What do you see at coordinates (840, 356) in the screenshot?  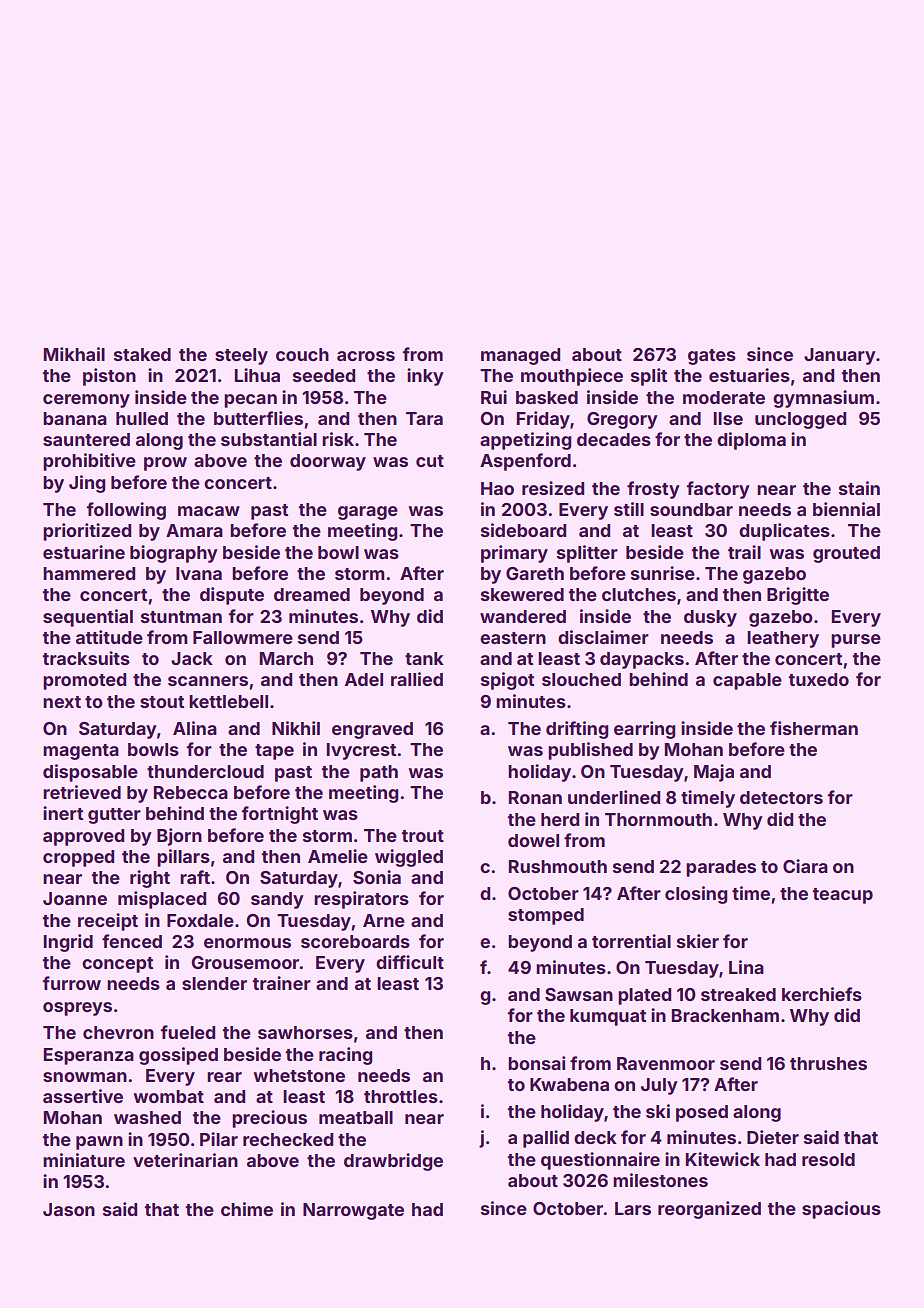 I see `January` at bounding box center [840, 356].
